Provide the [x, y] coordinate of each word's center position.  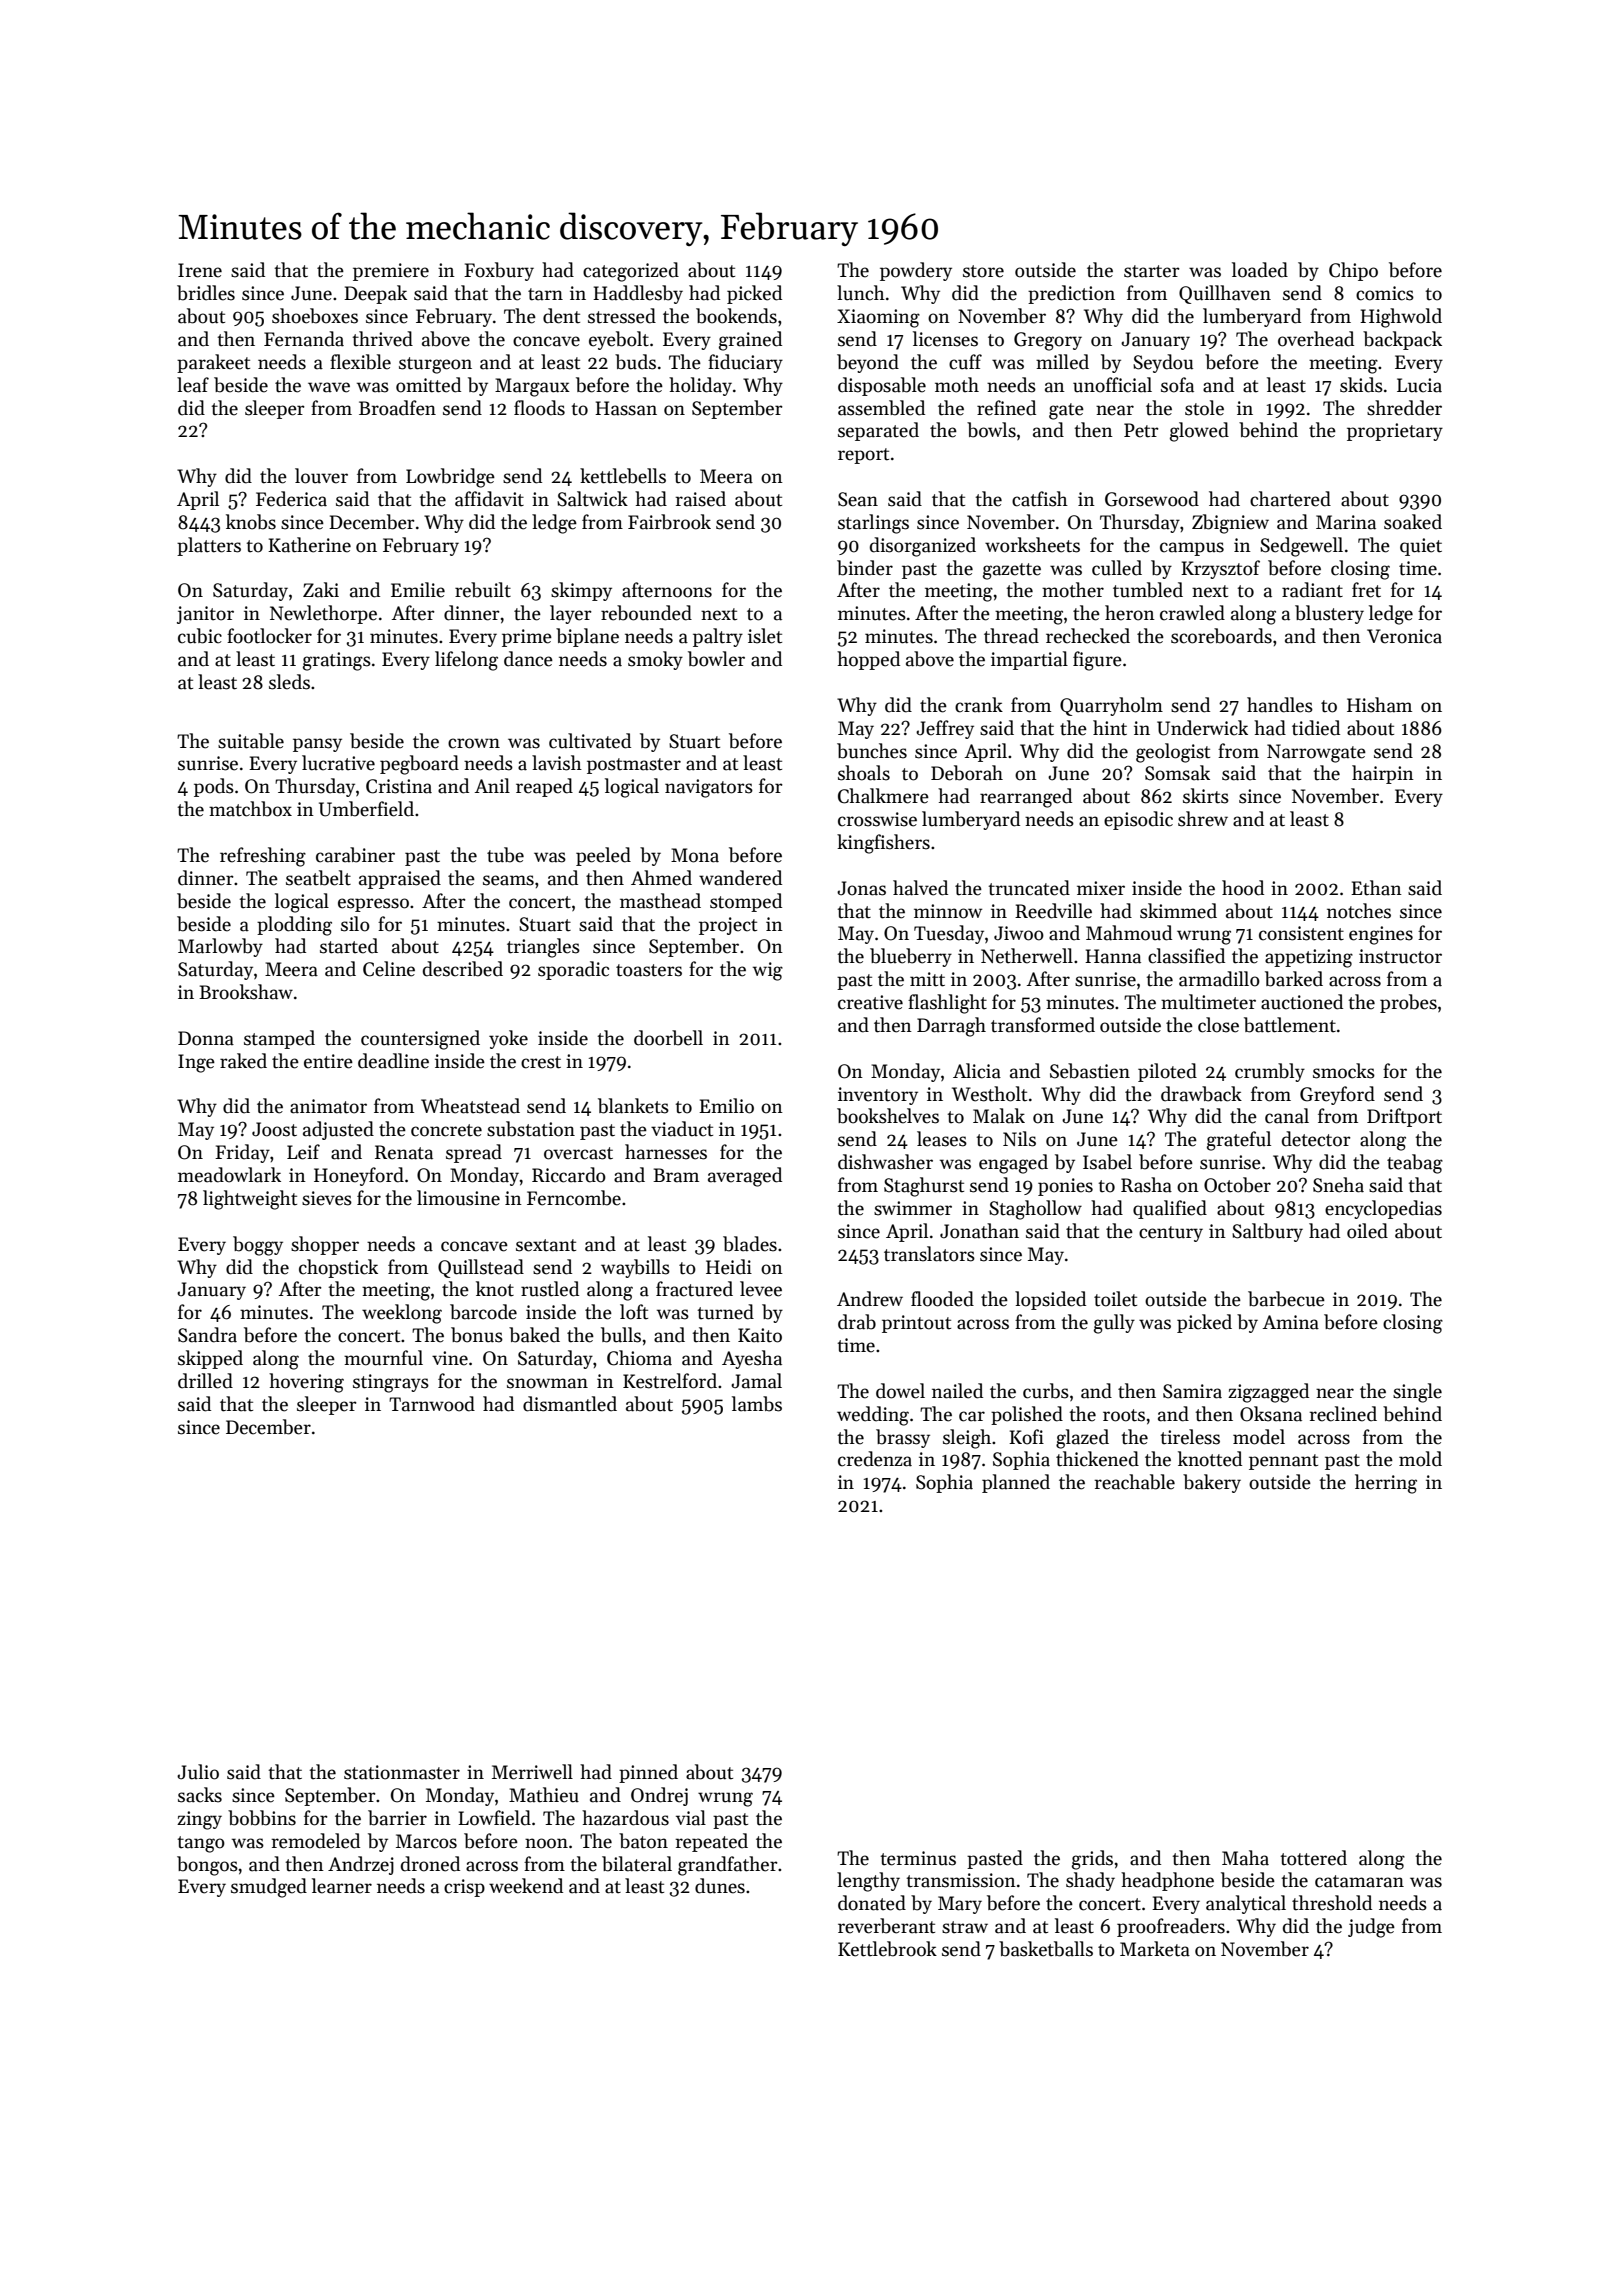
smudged [269, 1888]
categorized [631, 272]
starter [1152, 271]
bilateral [637, 1864]
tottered [1313, 1858]
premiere [391, 272]
